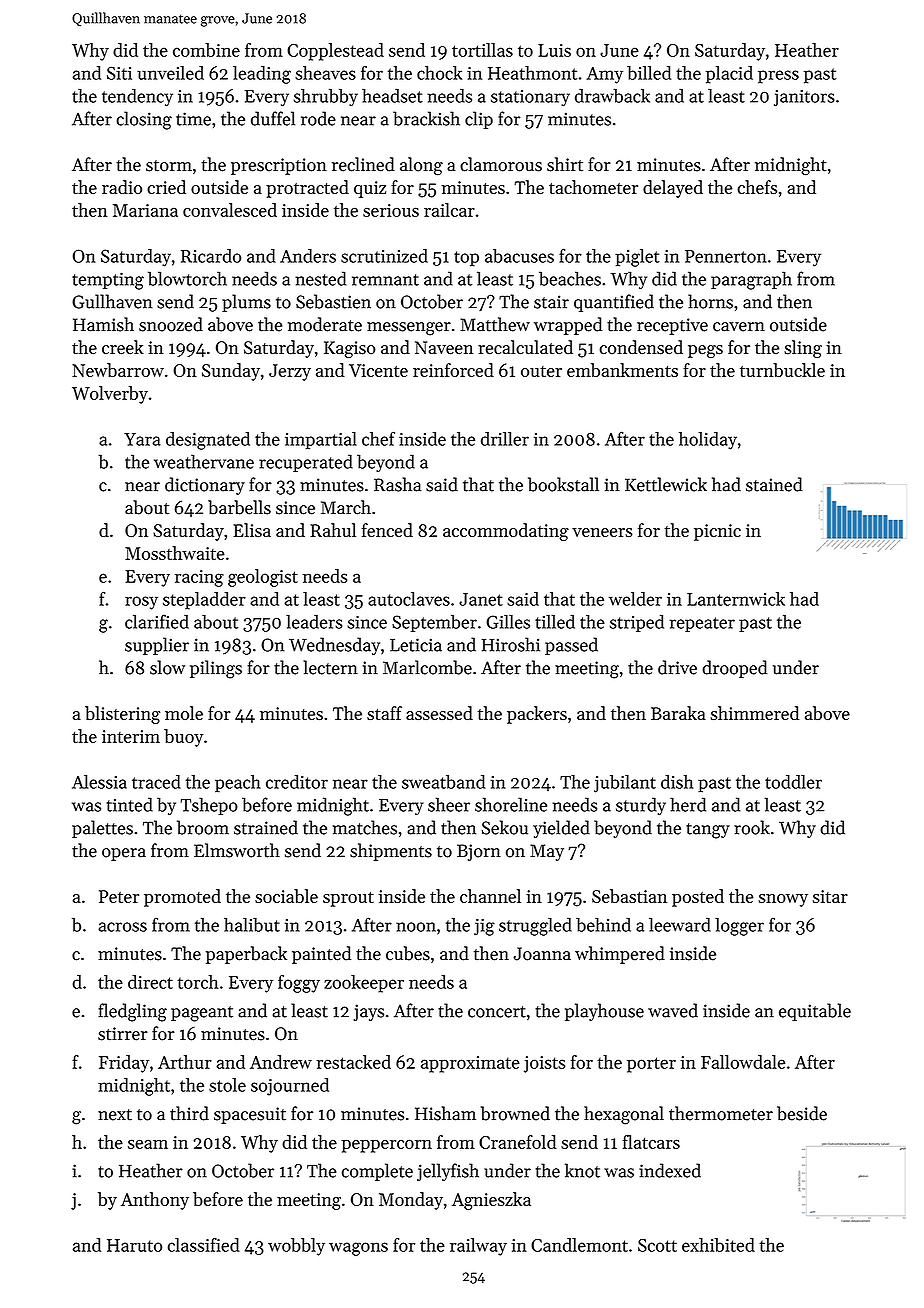  What do you see at coordinates (134, 1245) in the screenshot?
I see `Haruto` at bounding box center [134, 1245].
